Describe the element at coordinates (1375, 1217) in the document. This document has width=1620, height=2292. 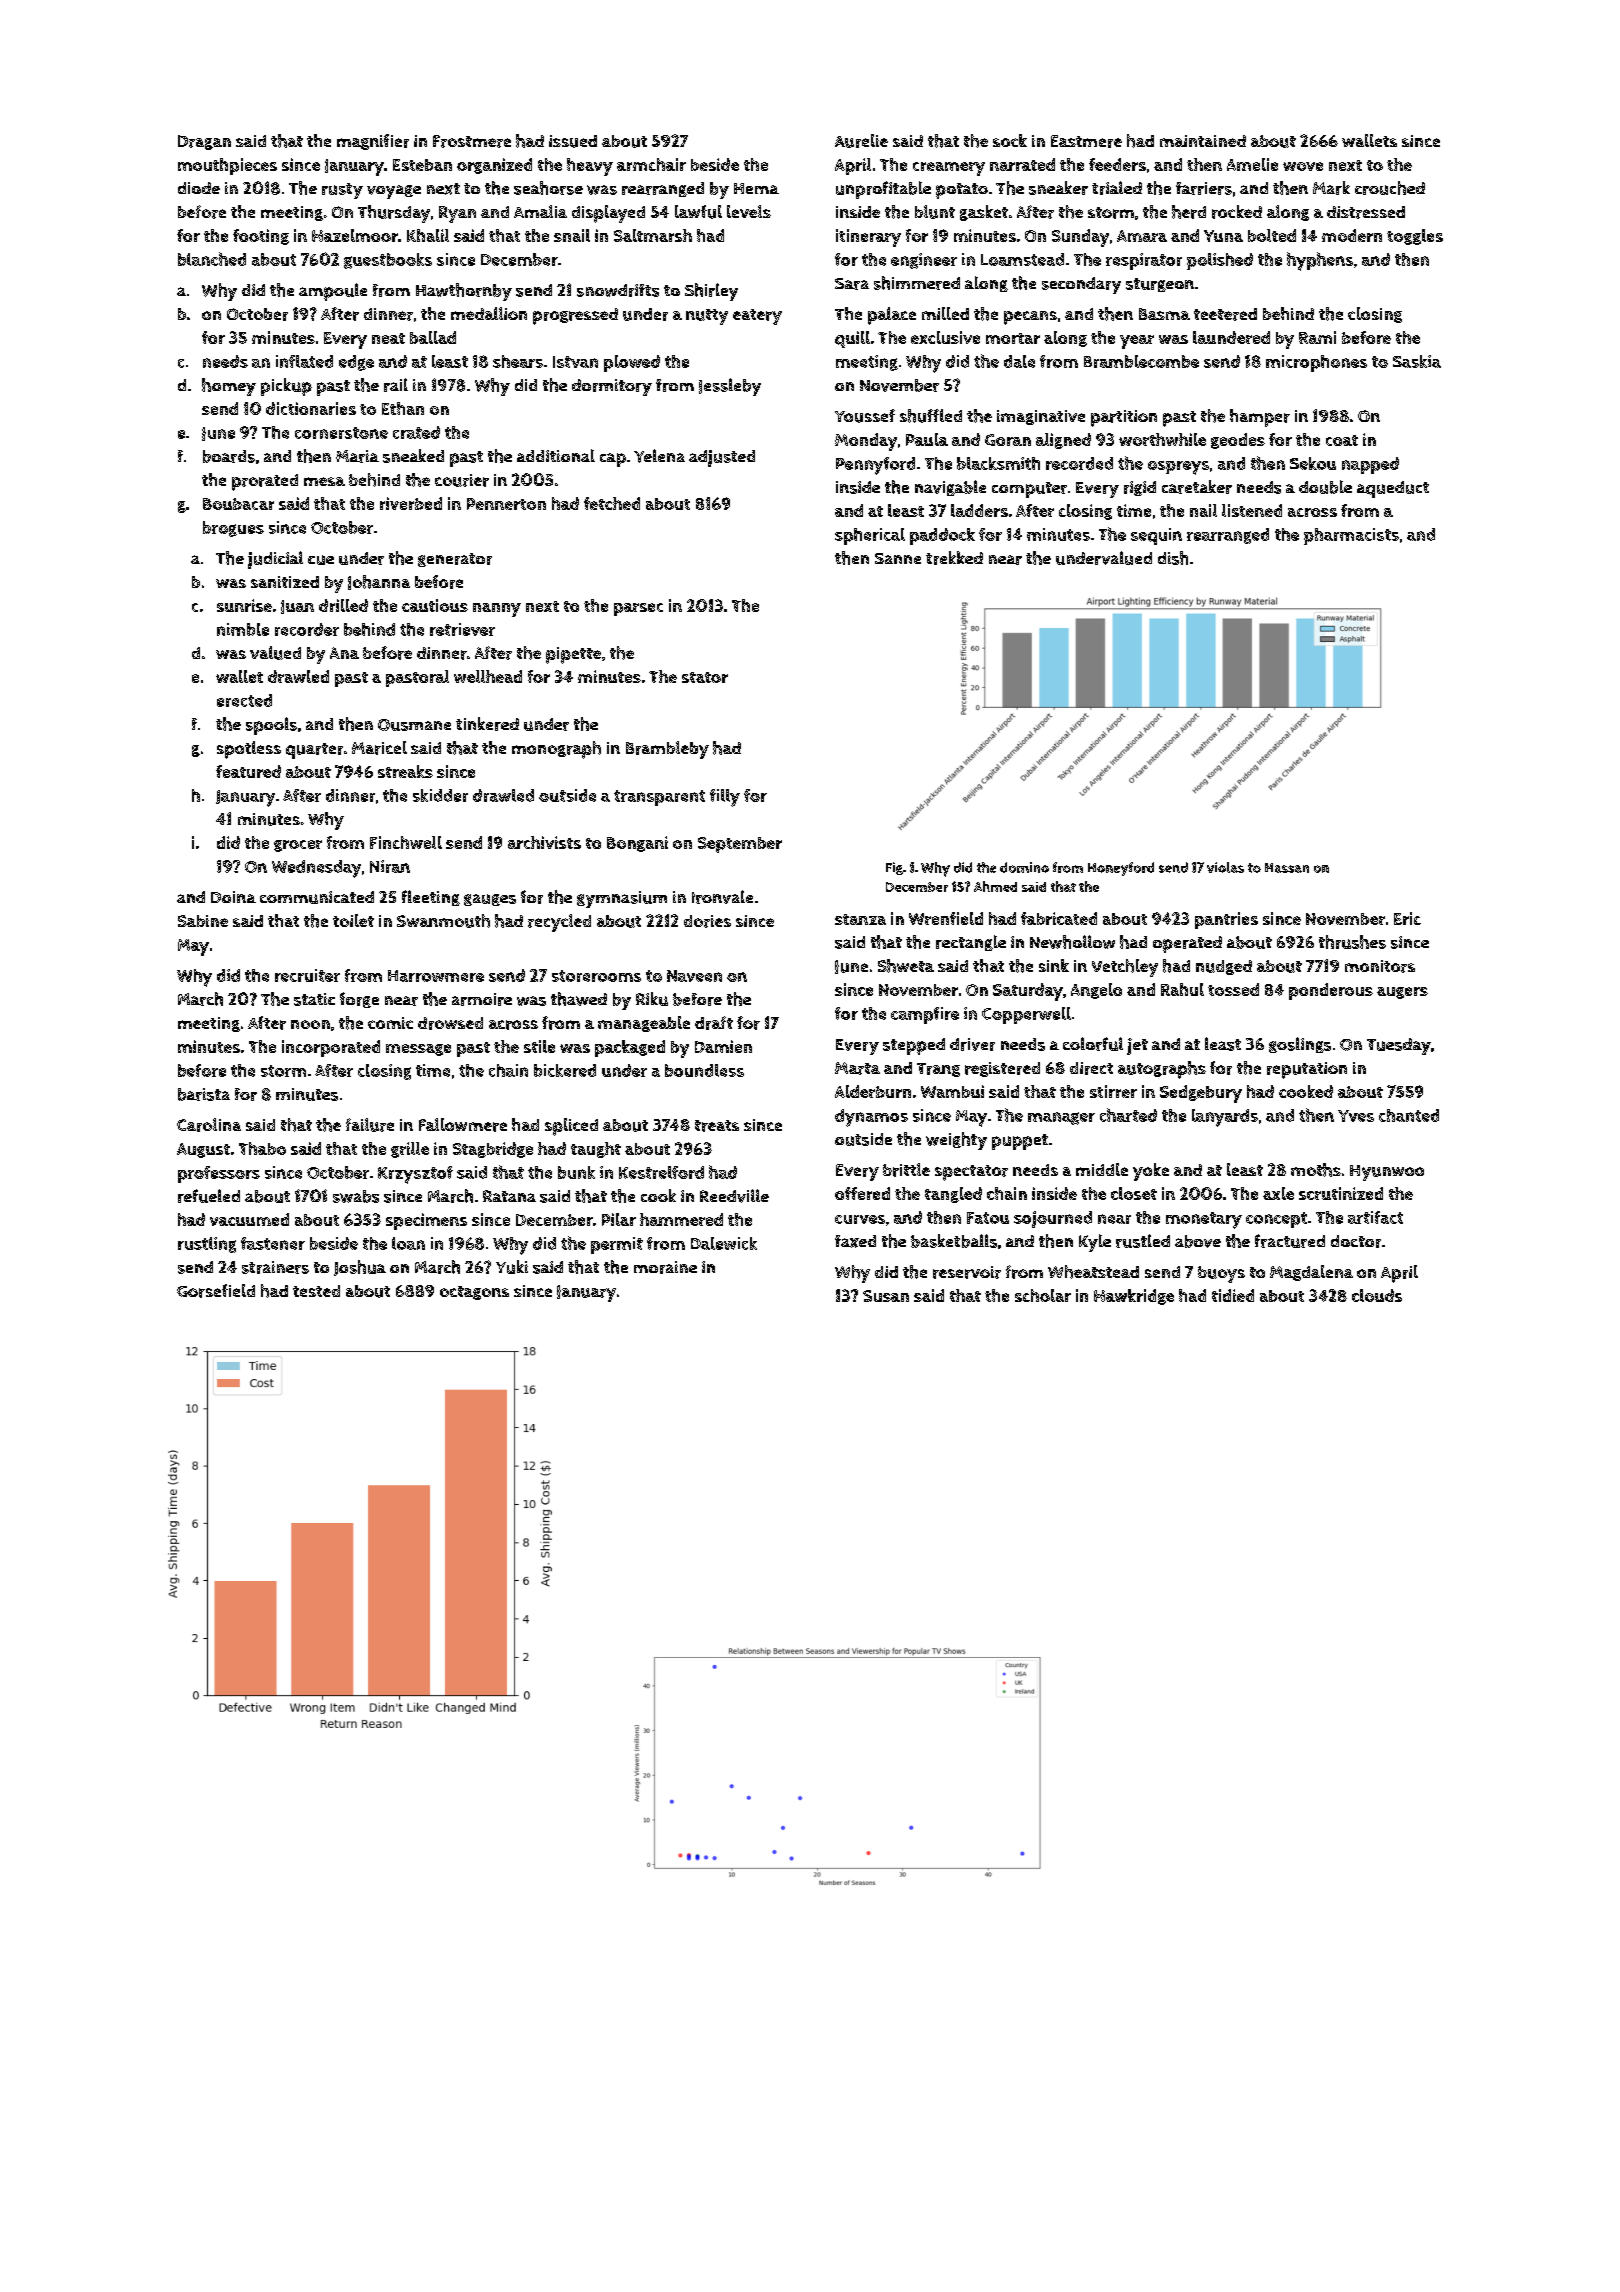
I see `artifact` at that location.
